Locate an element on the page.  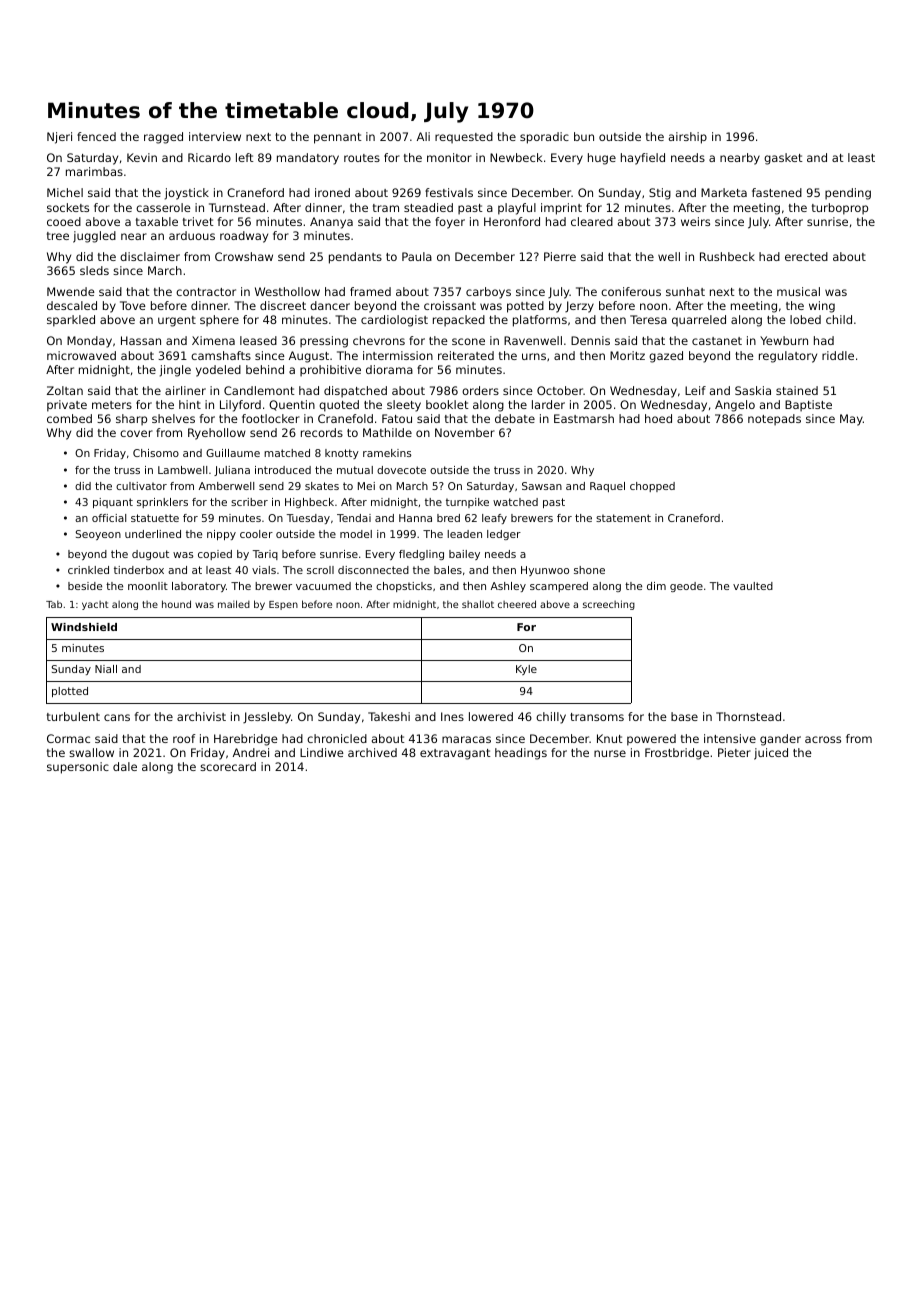
supersonic is located at coordinates (78, 768).
